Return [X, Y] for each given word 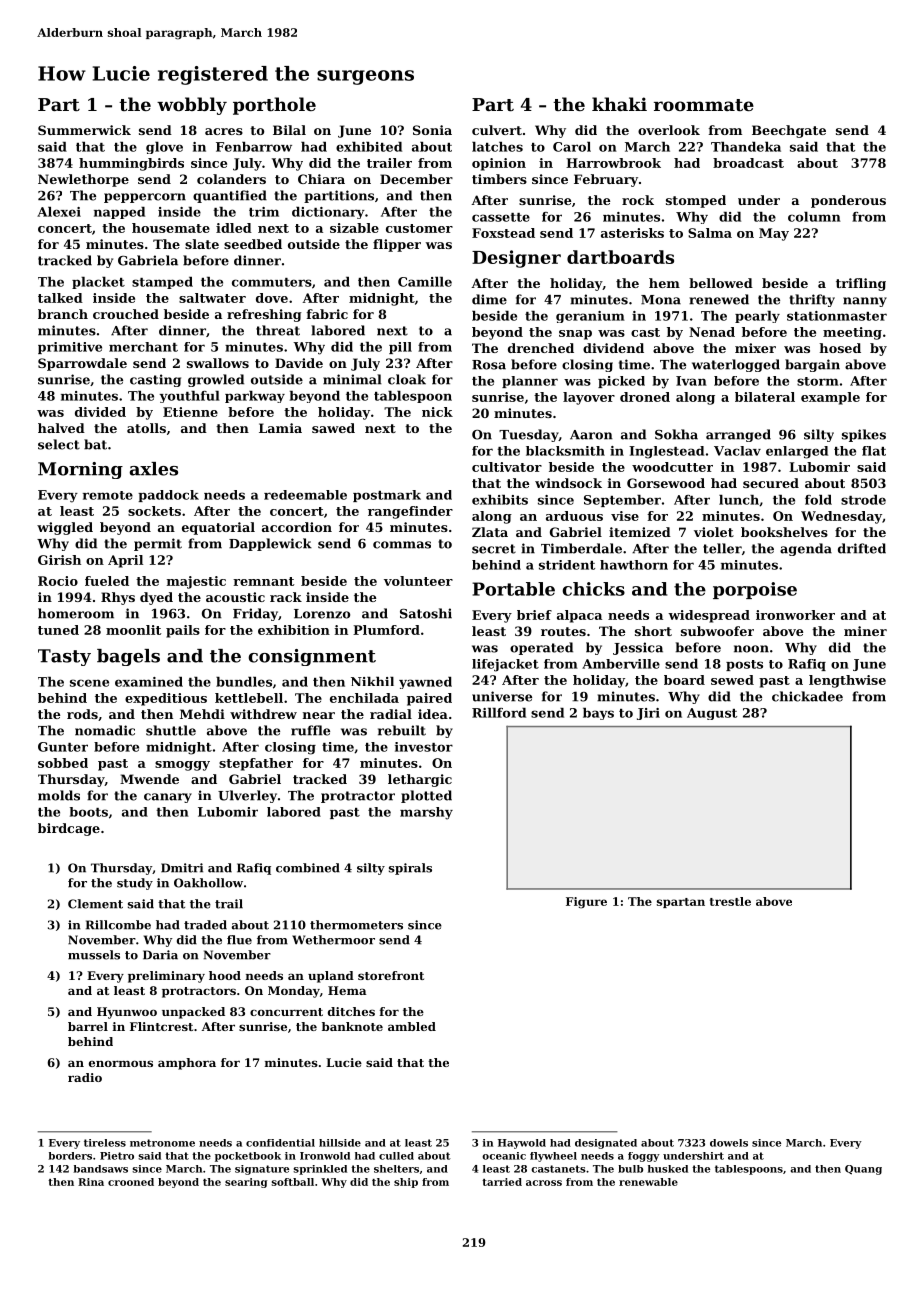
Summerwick [84, 130]
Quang [863, 1170]
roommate [704, 105]
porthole [274, 106]
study [135, 884]
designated [606, 1144]
